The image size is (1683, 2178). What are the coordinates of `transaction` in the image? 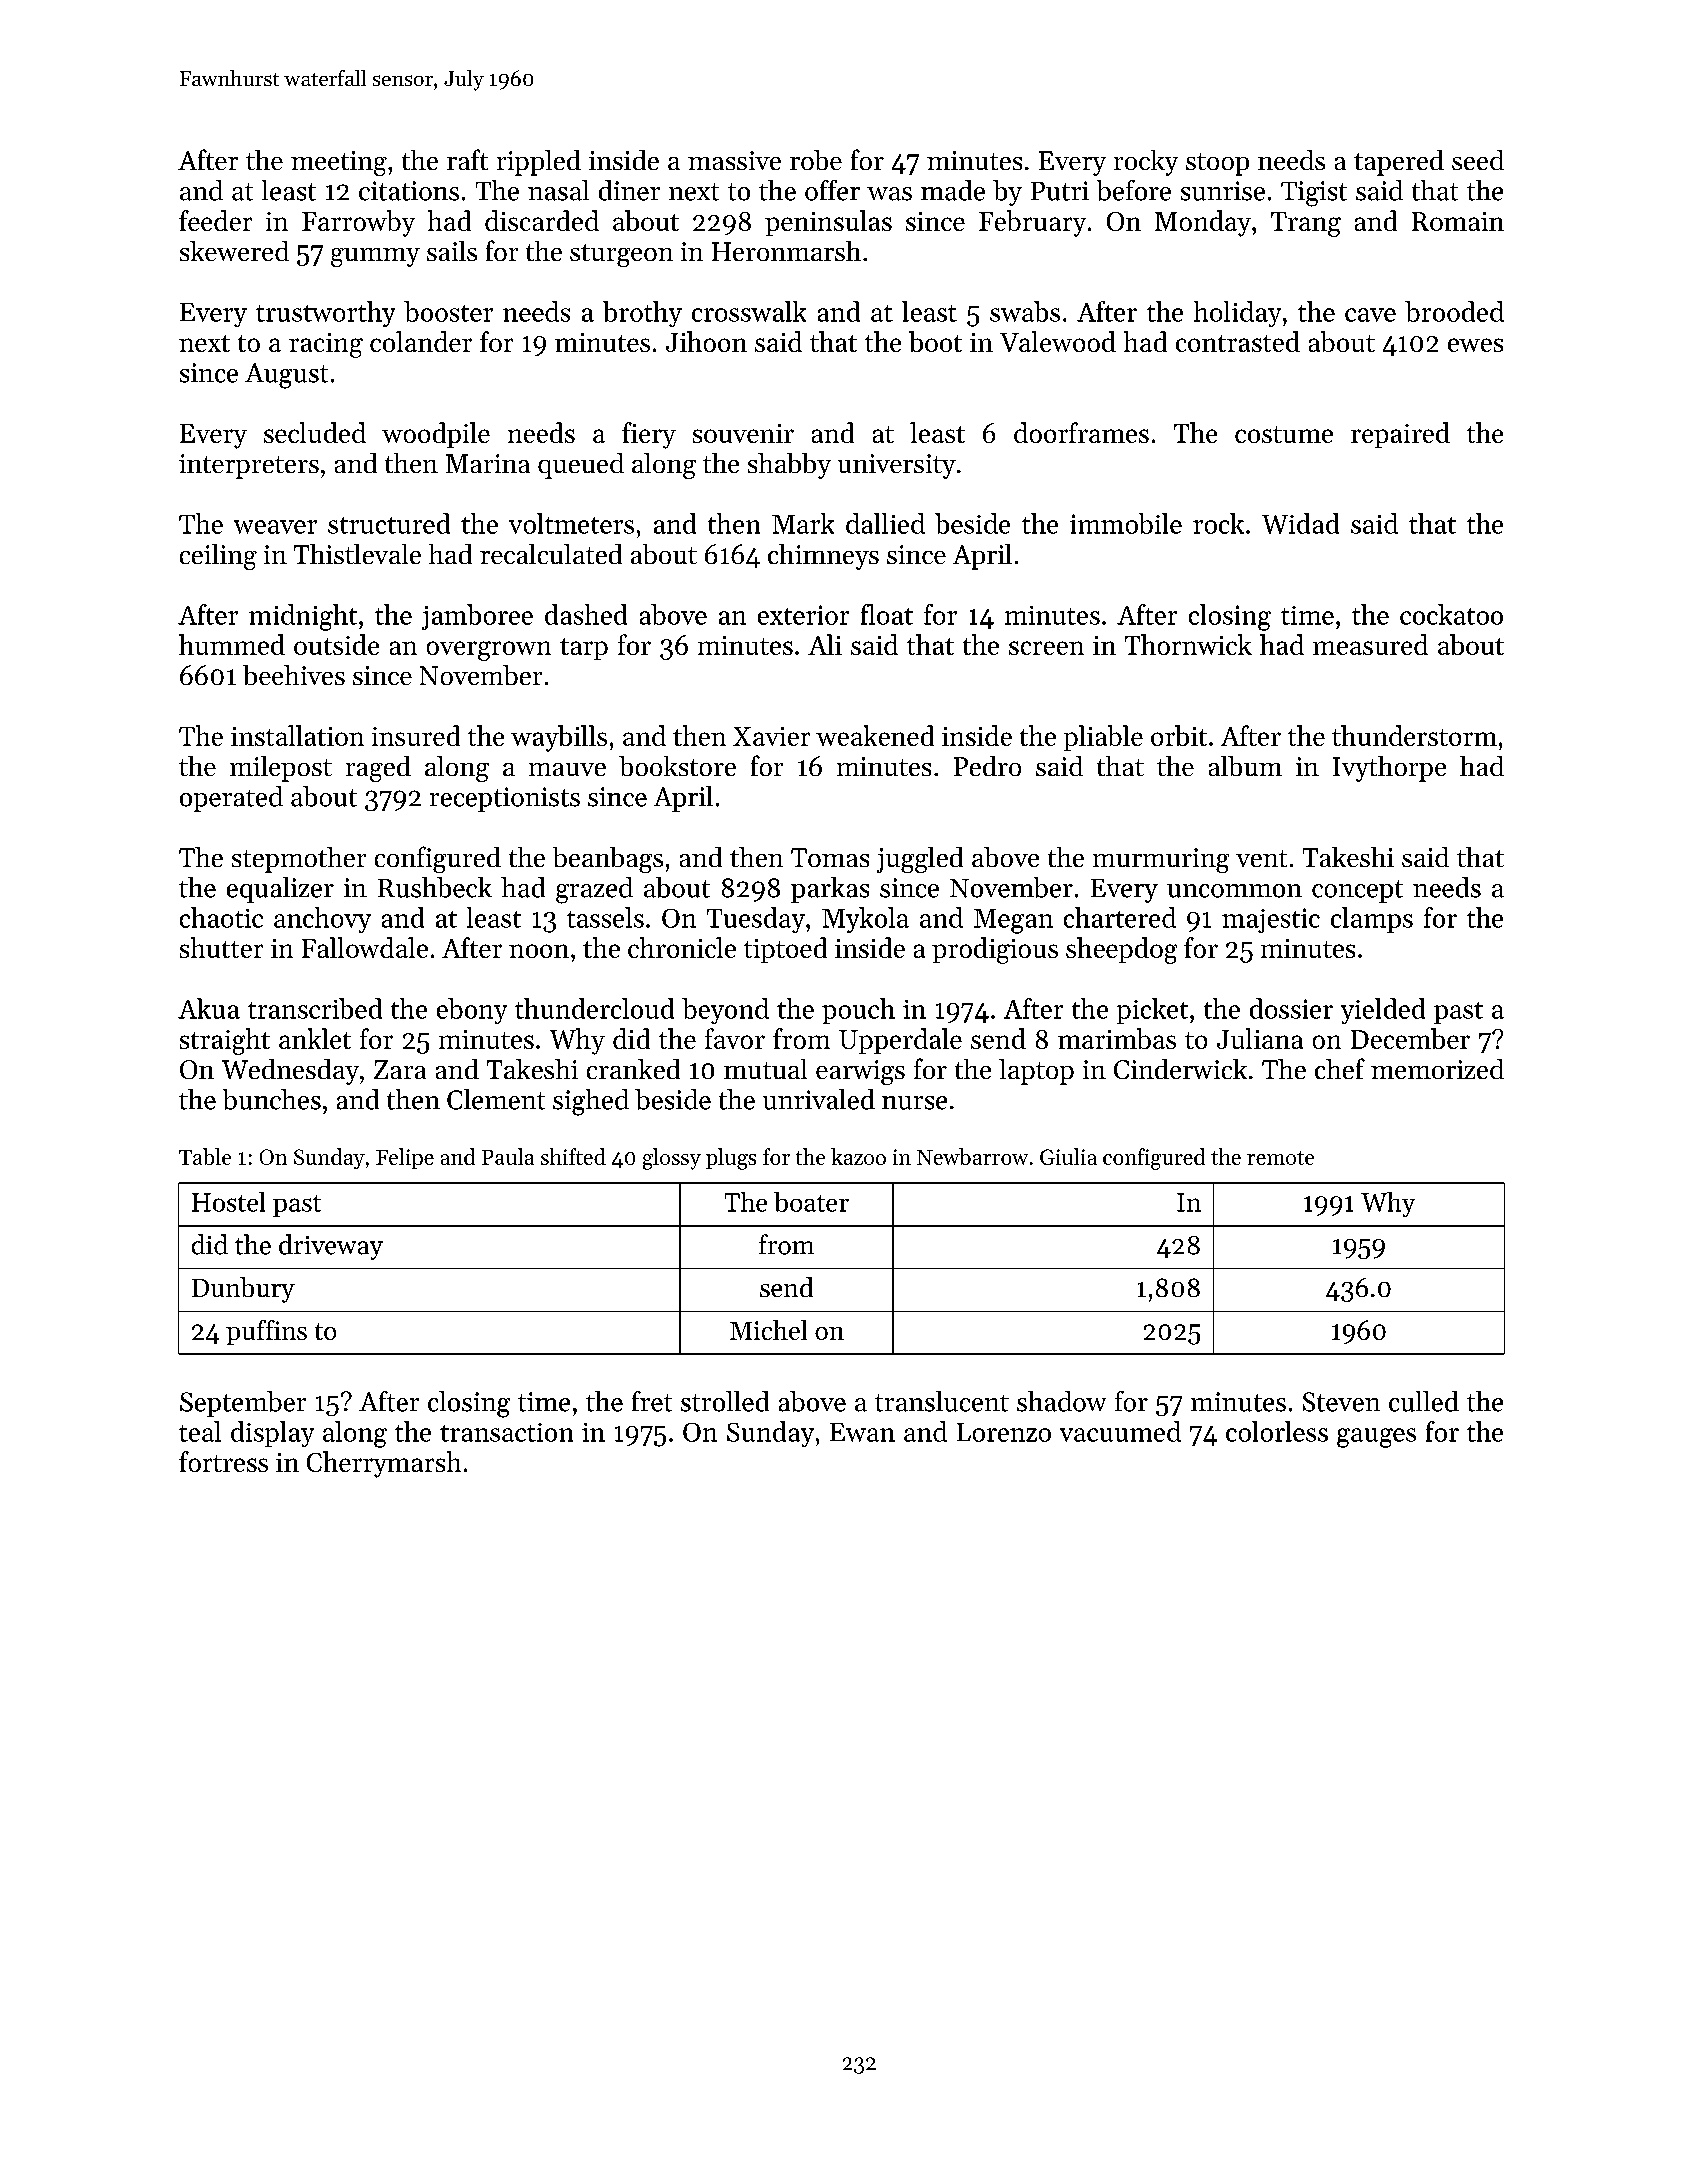 It's located at (506, 1432).
